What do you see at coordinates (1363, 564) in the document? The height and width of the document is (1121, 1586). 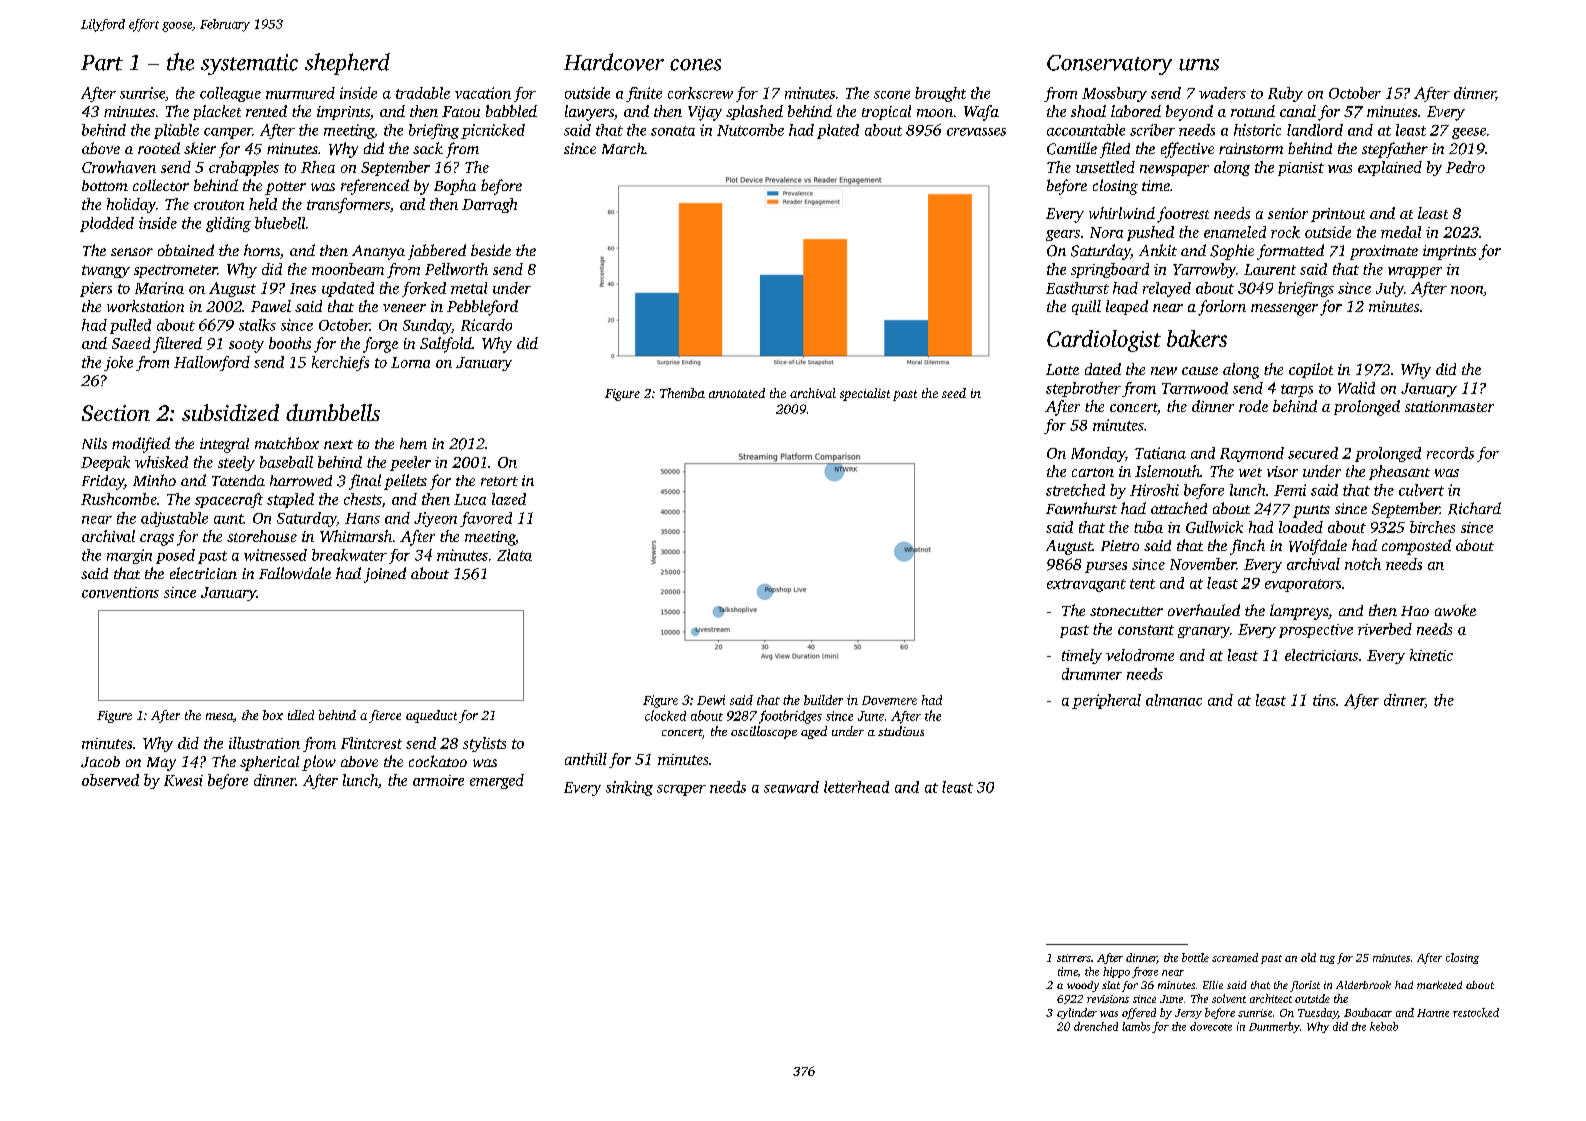 I see `notch` at bounding box center [1363, 564].
